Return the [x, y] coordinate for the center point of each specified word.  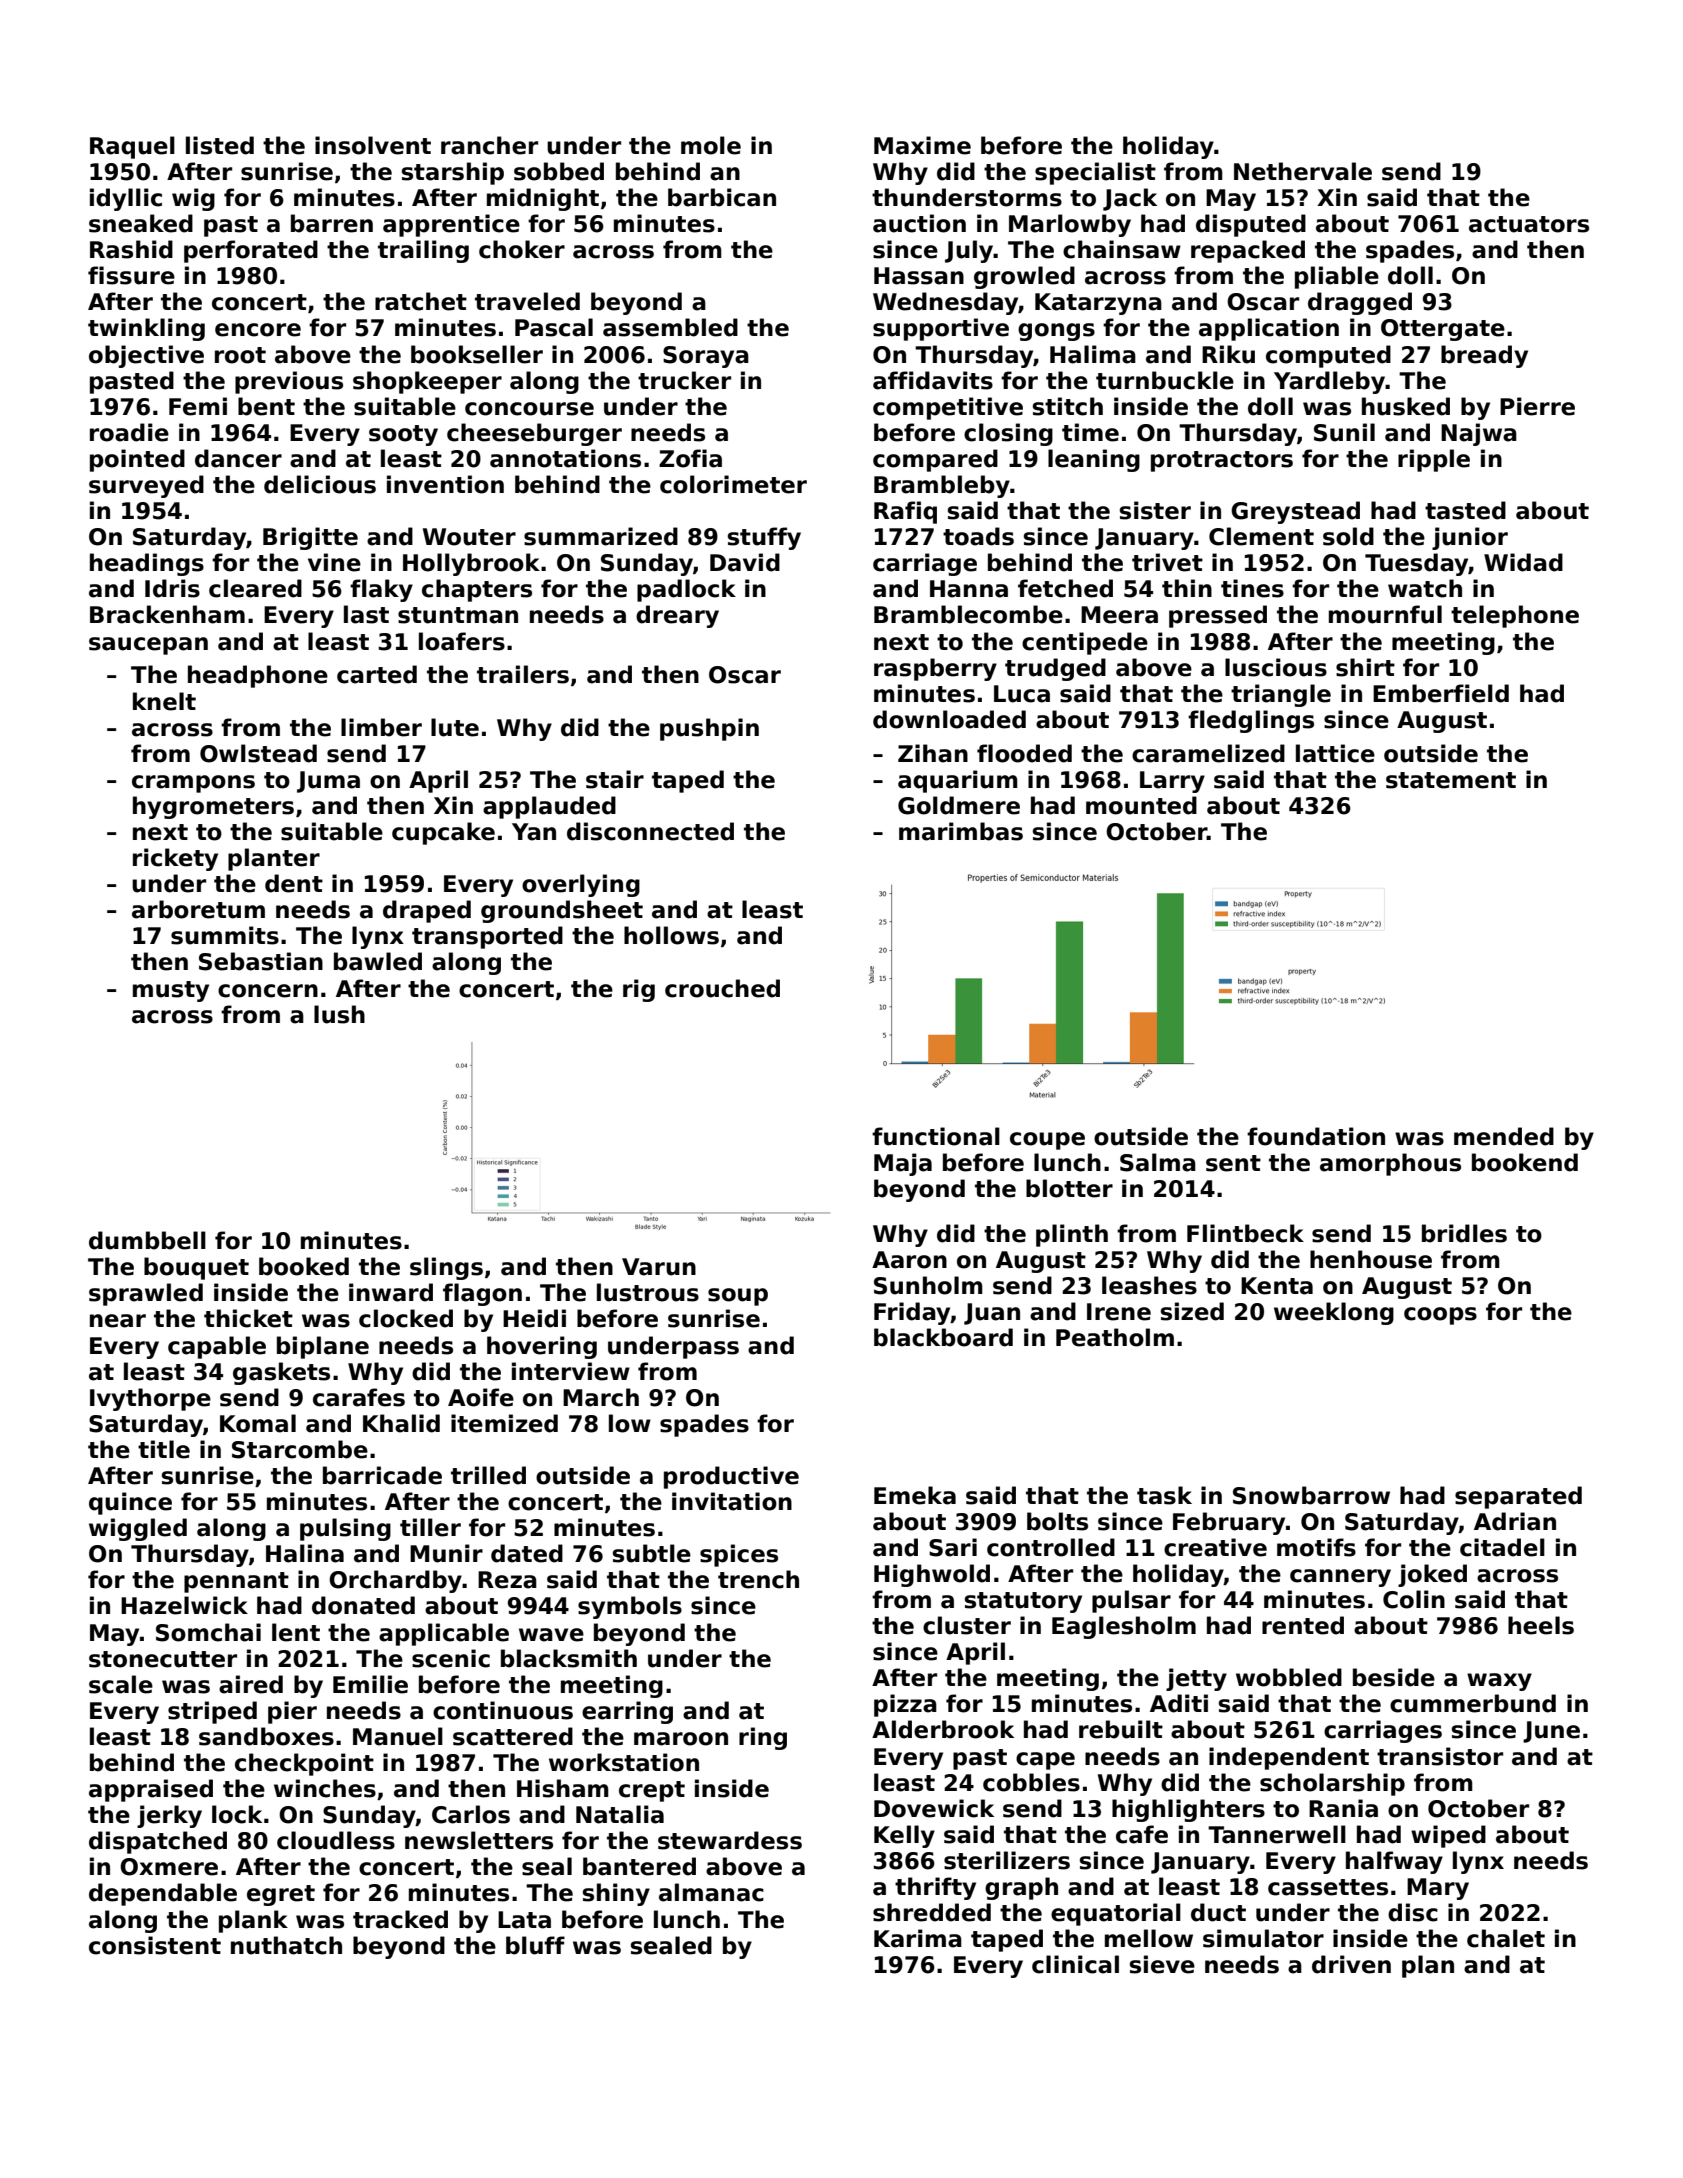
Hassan [919, 276]
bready [1484, 356]
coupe [1047, 1141]
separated [1518, 1497]
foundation [1316, 1136]
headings [147, 564]
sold [1348, 536]
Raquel [132, 147]
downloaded [949, 719]
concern [268, 991]
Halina [305, 1553]
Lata [524, 1920]
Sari [953, 1547]
